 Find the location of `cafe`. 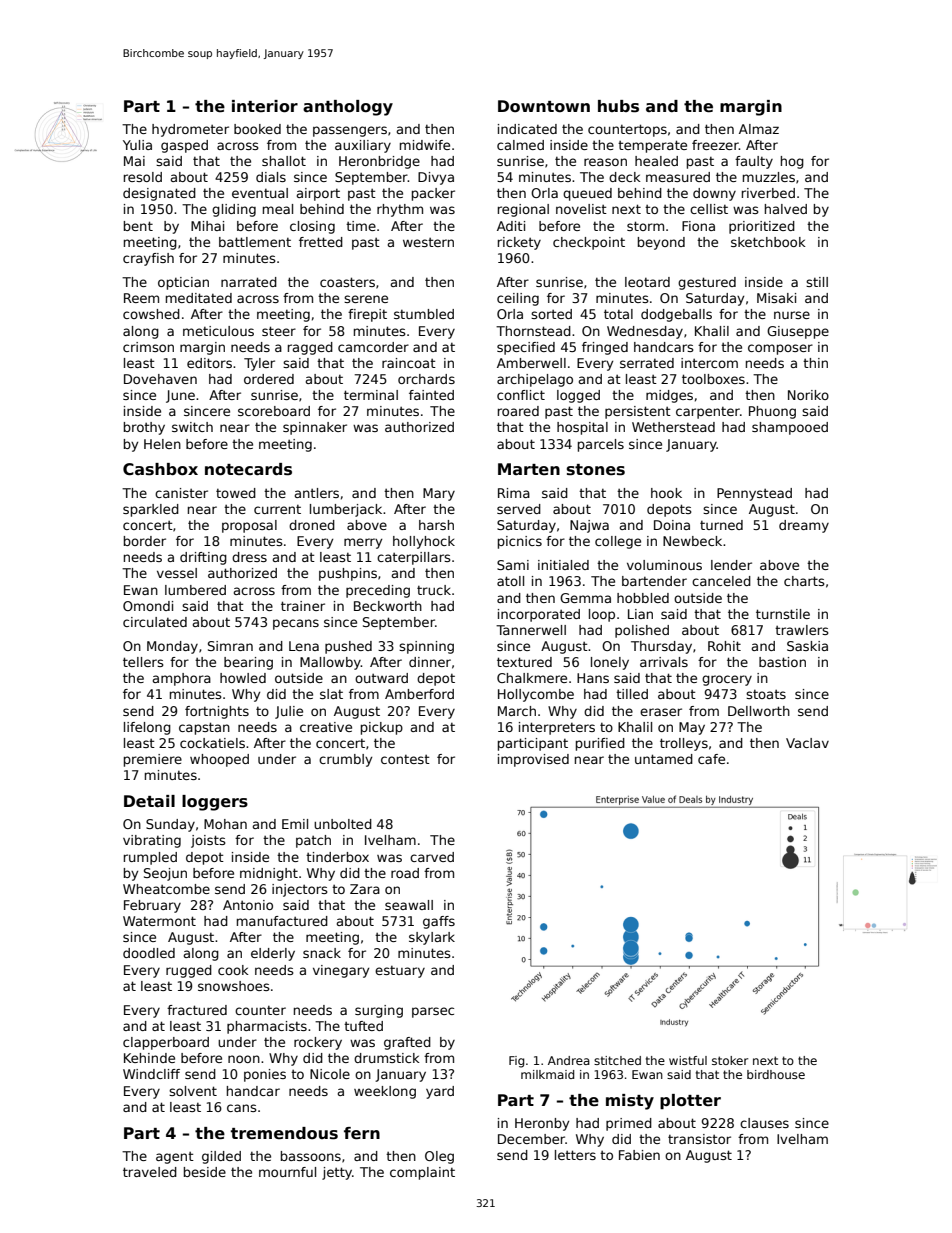

cafe is located at coordinates (711, 759).
